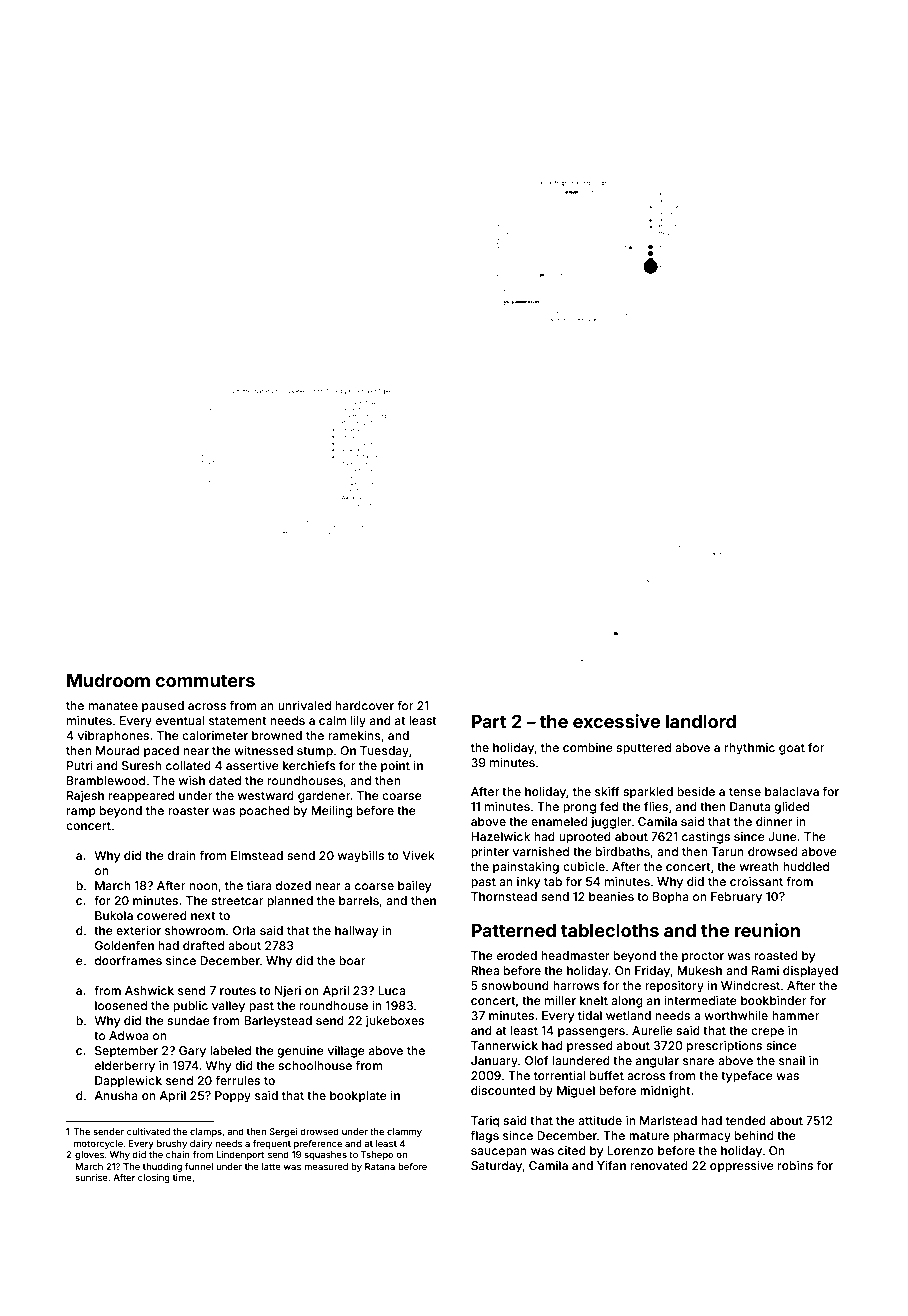 The height and width of the screenshot is (1316, 908). What do you see at coordinates (326, 1166) in the screenshot?
I see `measured` at bounding box center [326, 1166].
